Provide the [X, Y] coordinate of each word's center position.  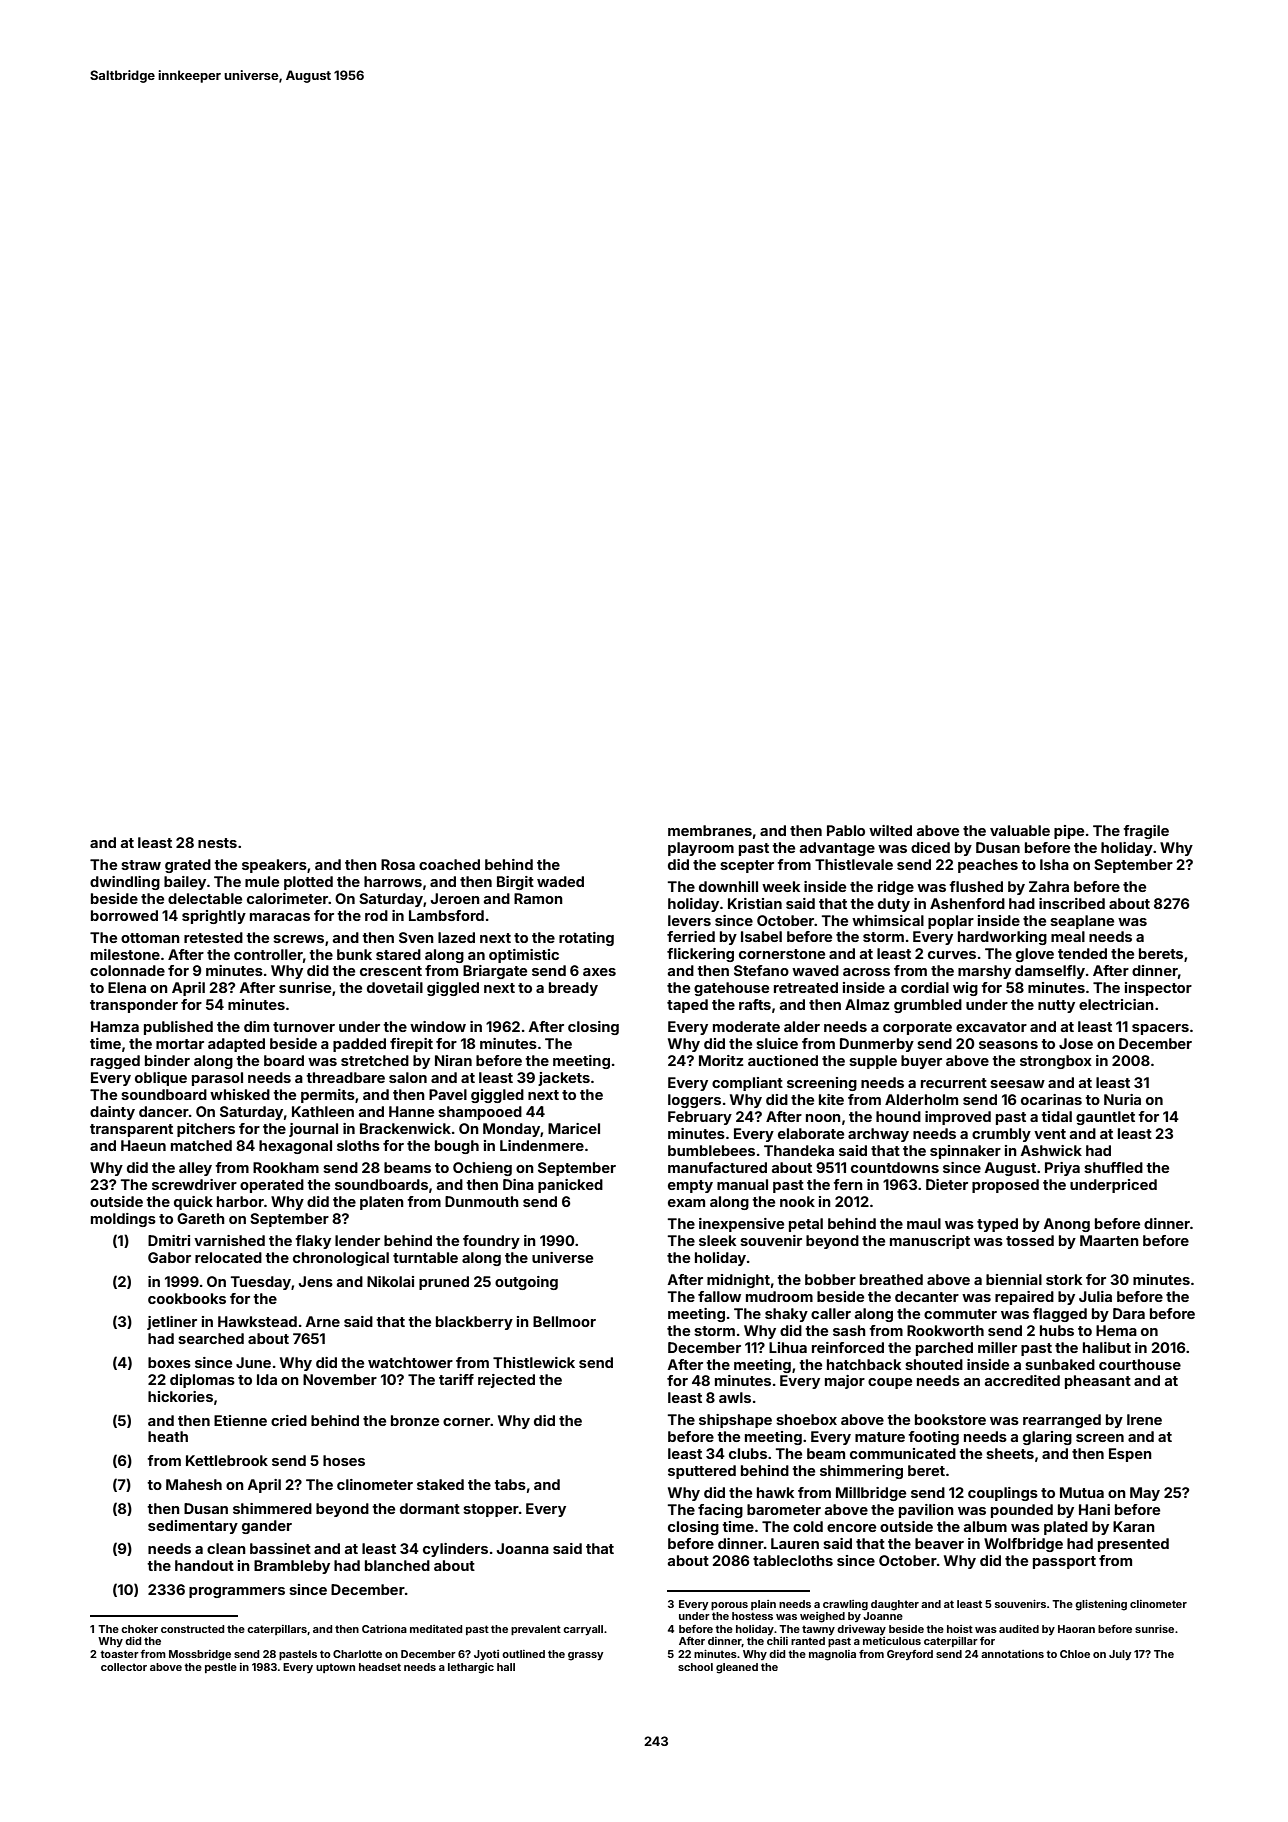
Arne [322, 1321]
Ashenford [967, 903]
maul [924, 1223]
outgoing [526, 1283]
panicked [570, 1186]
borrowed [124, 915]
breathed [891, 1279]
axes [599, 972]
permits [328, 1096]
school [695, 1667]
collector [124, 1667]
